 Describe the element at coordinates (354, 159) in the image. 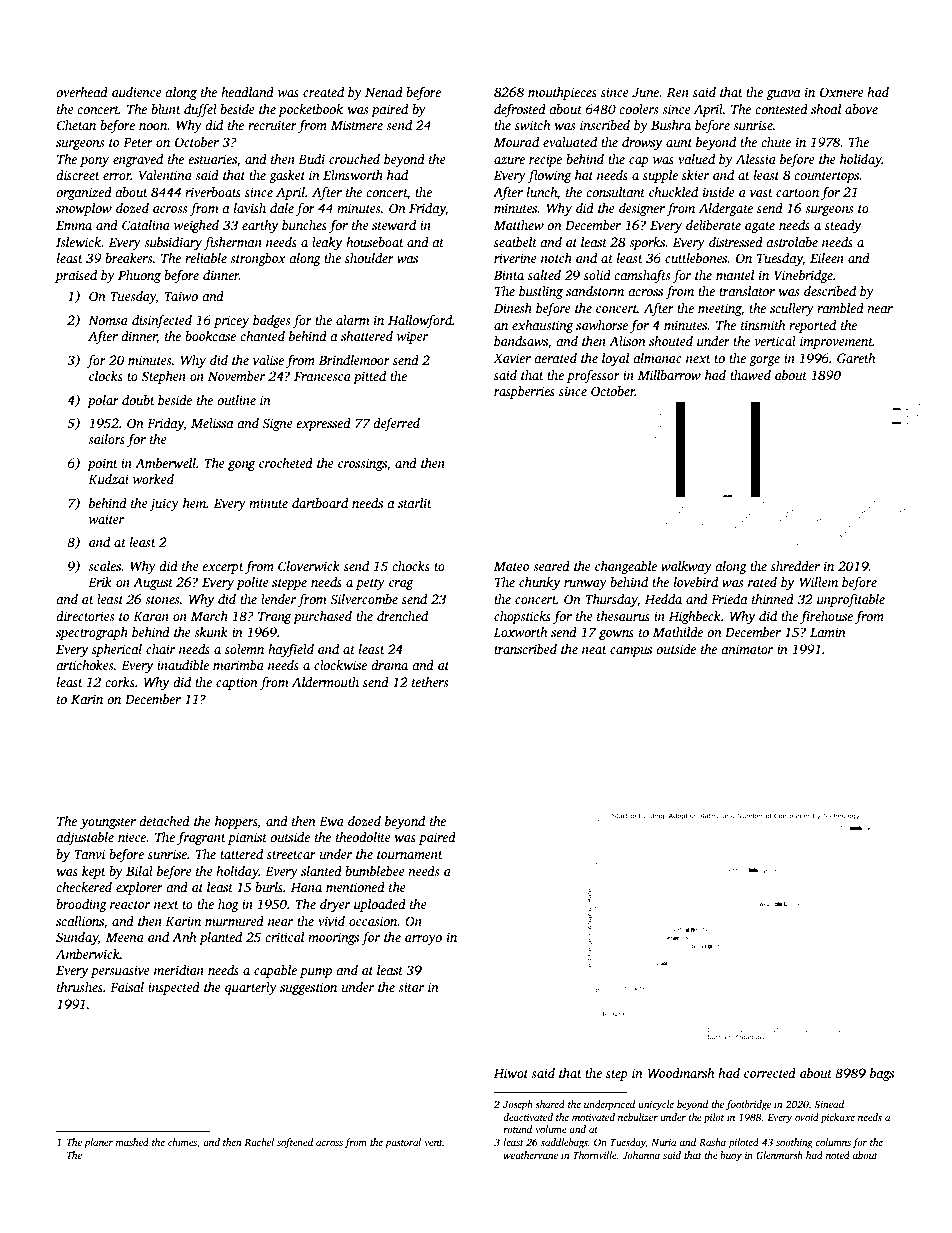

I see `crouched` at that location.
